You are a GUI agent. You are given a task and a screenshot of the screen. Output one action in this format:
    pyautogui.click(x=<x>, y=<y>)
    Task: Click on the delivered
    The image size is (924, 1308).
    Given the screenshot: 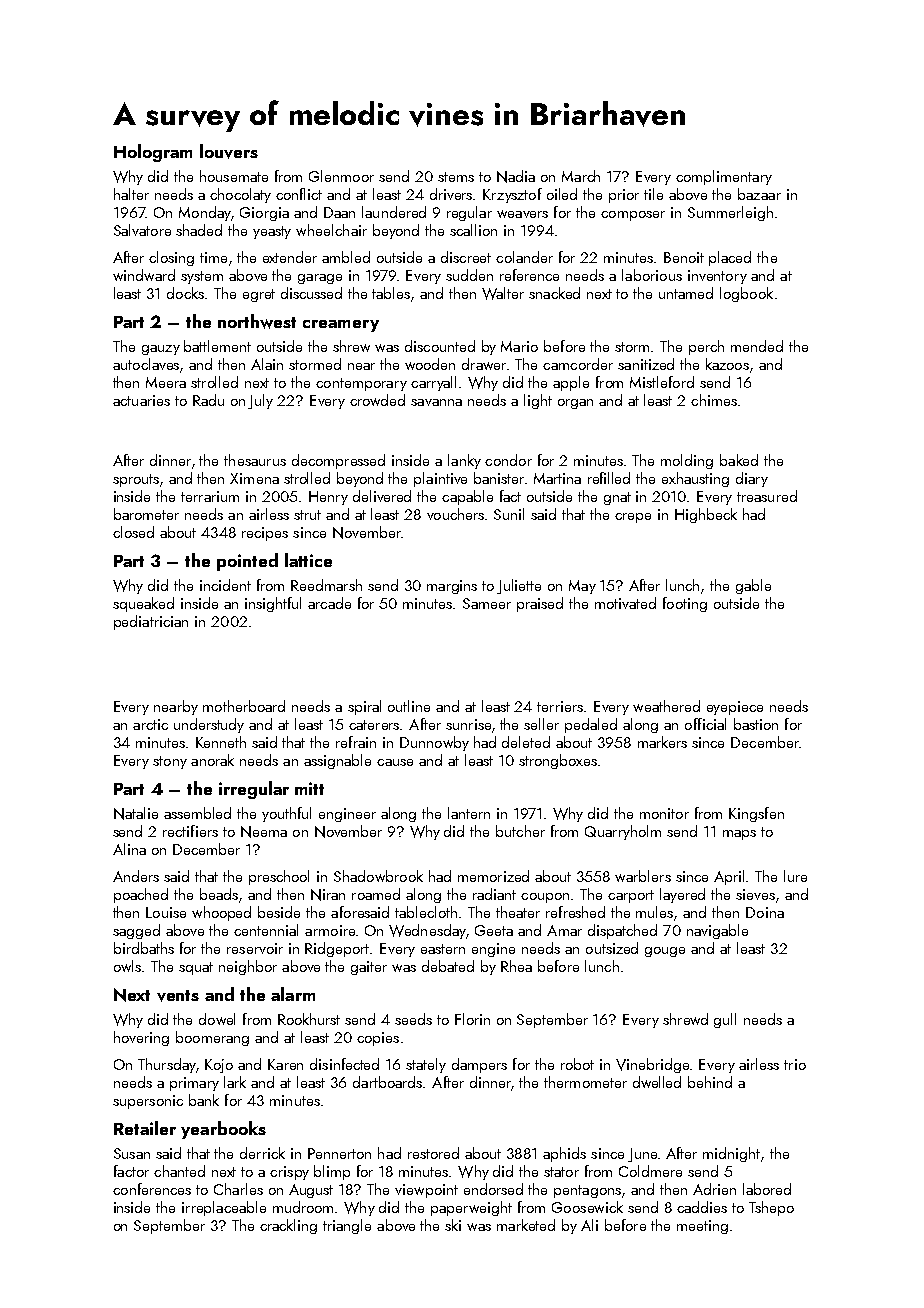 What is the action you would take?
    pyautogui.click(x=382, y=496)
